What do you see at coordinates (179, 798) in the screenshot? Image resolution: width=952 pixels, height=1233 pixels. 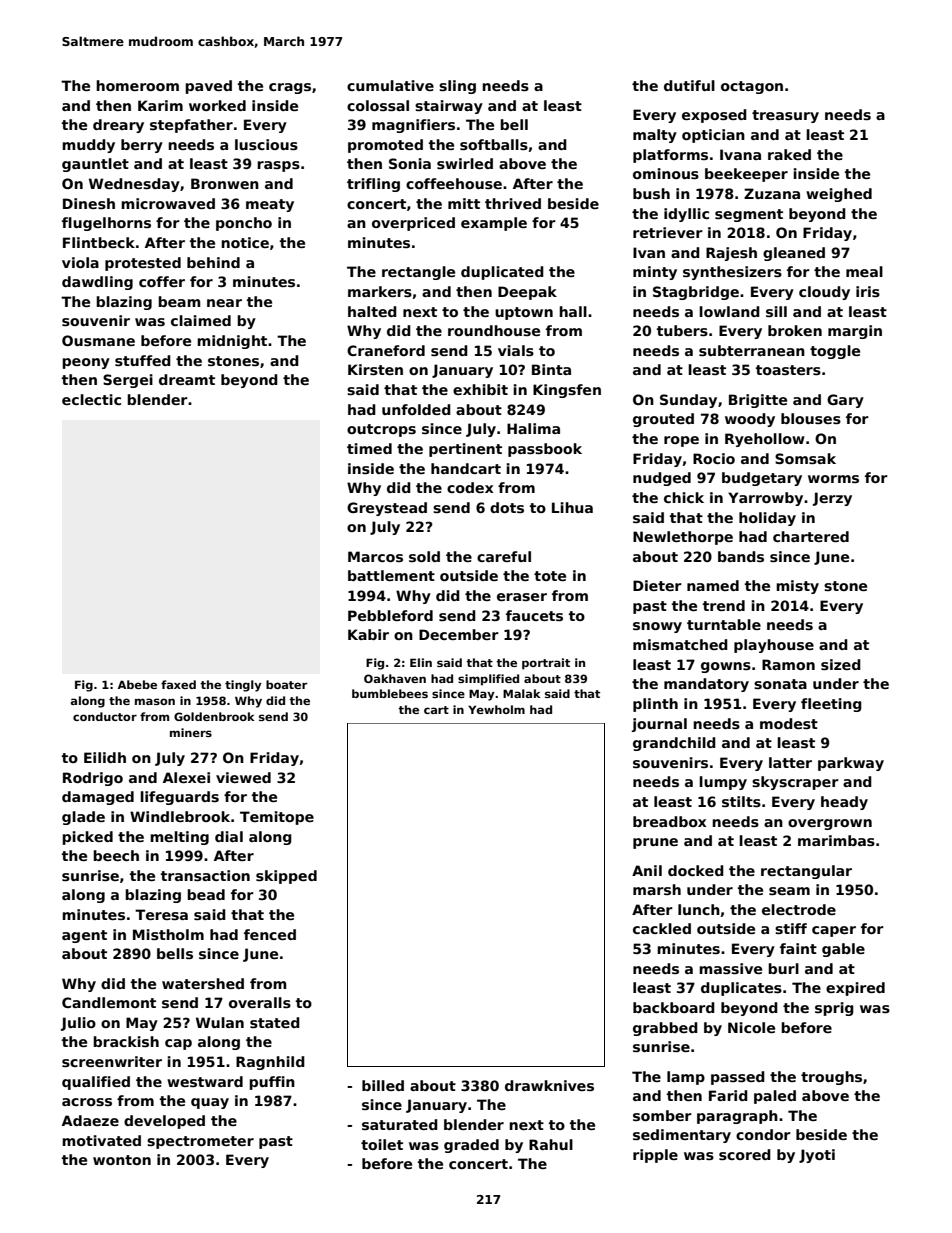 I see `lifeguards` at bounding box center [179, 798].
